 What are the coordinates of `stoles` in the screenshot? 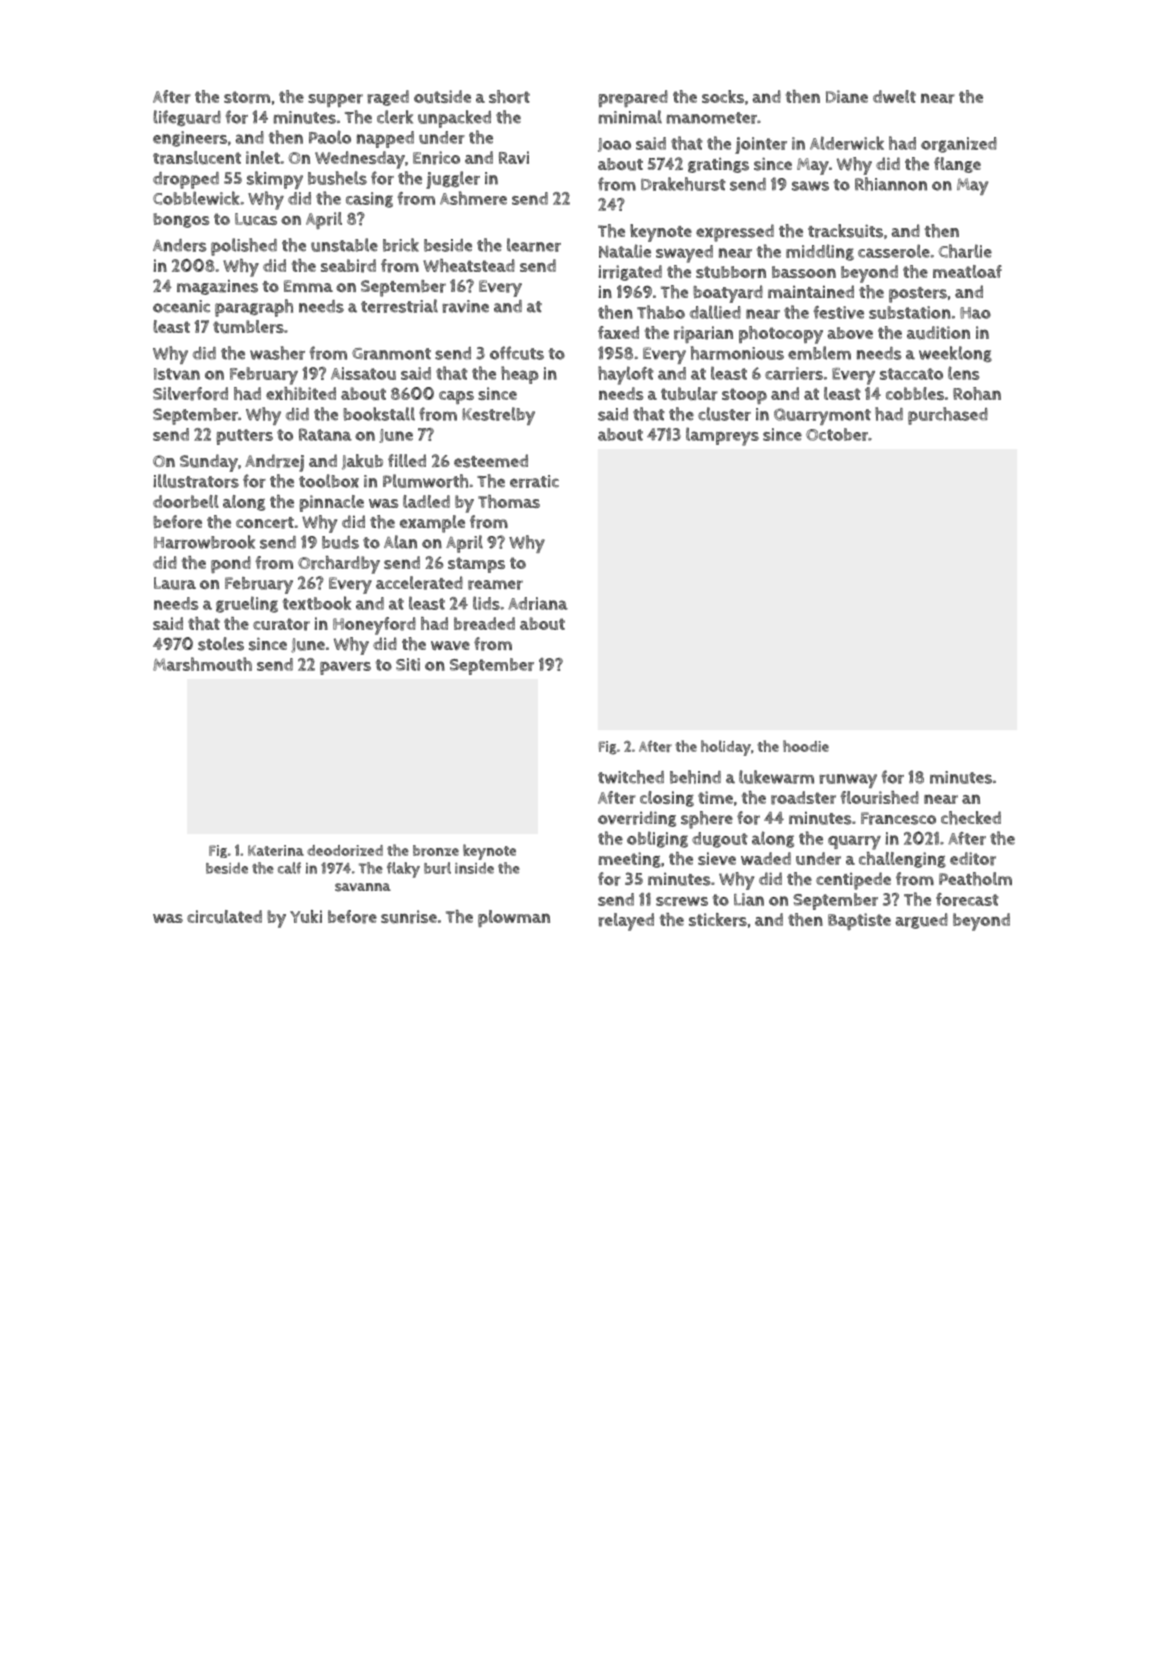 It's located at (221, 644).
